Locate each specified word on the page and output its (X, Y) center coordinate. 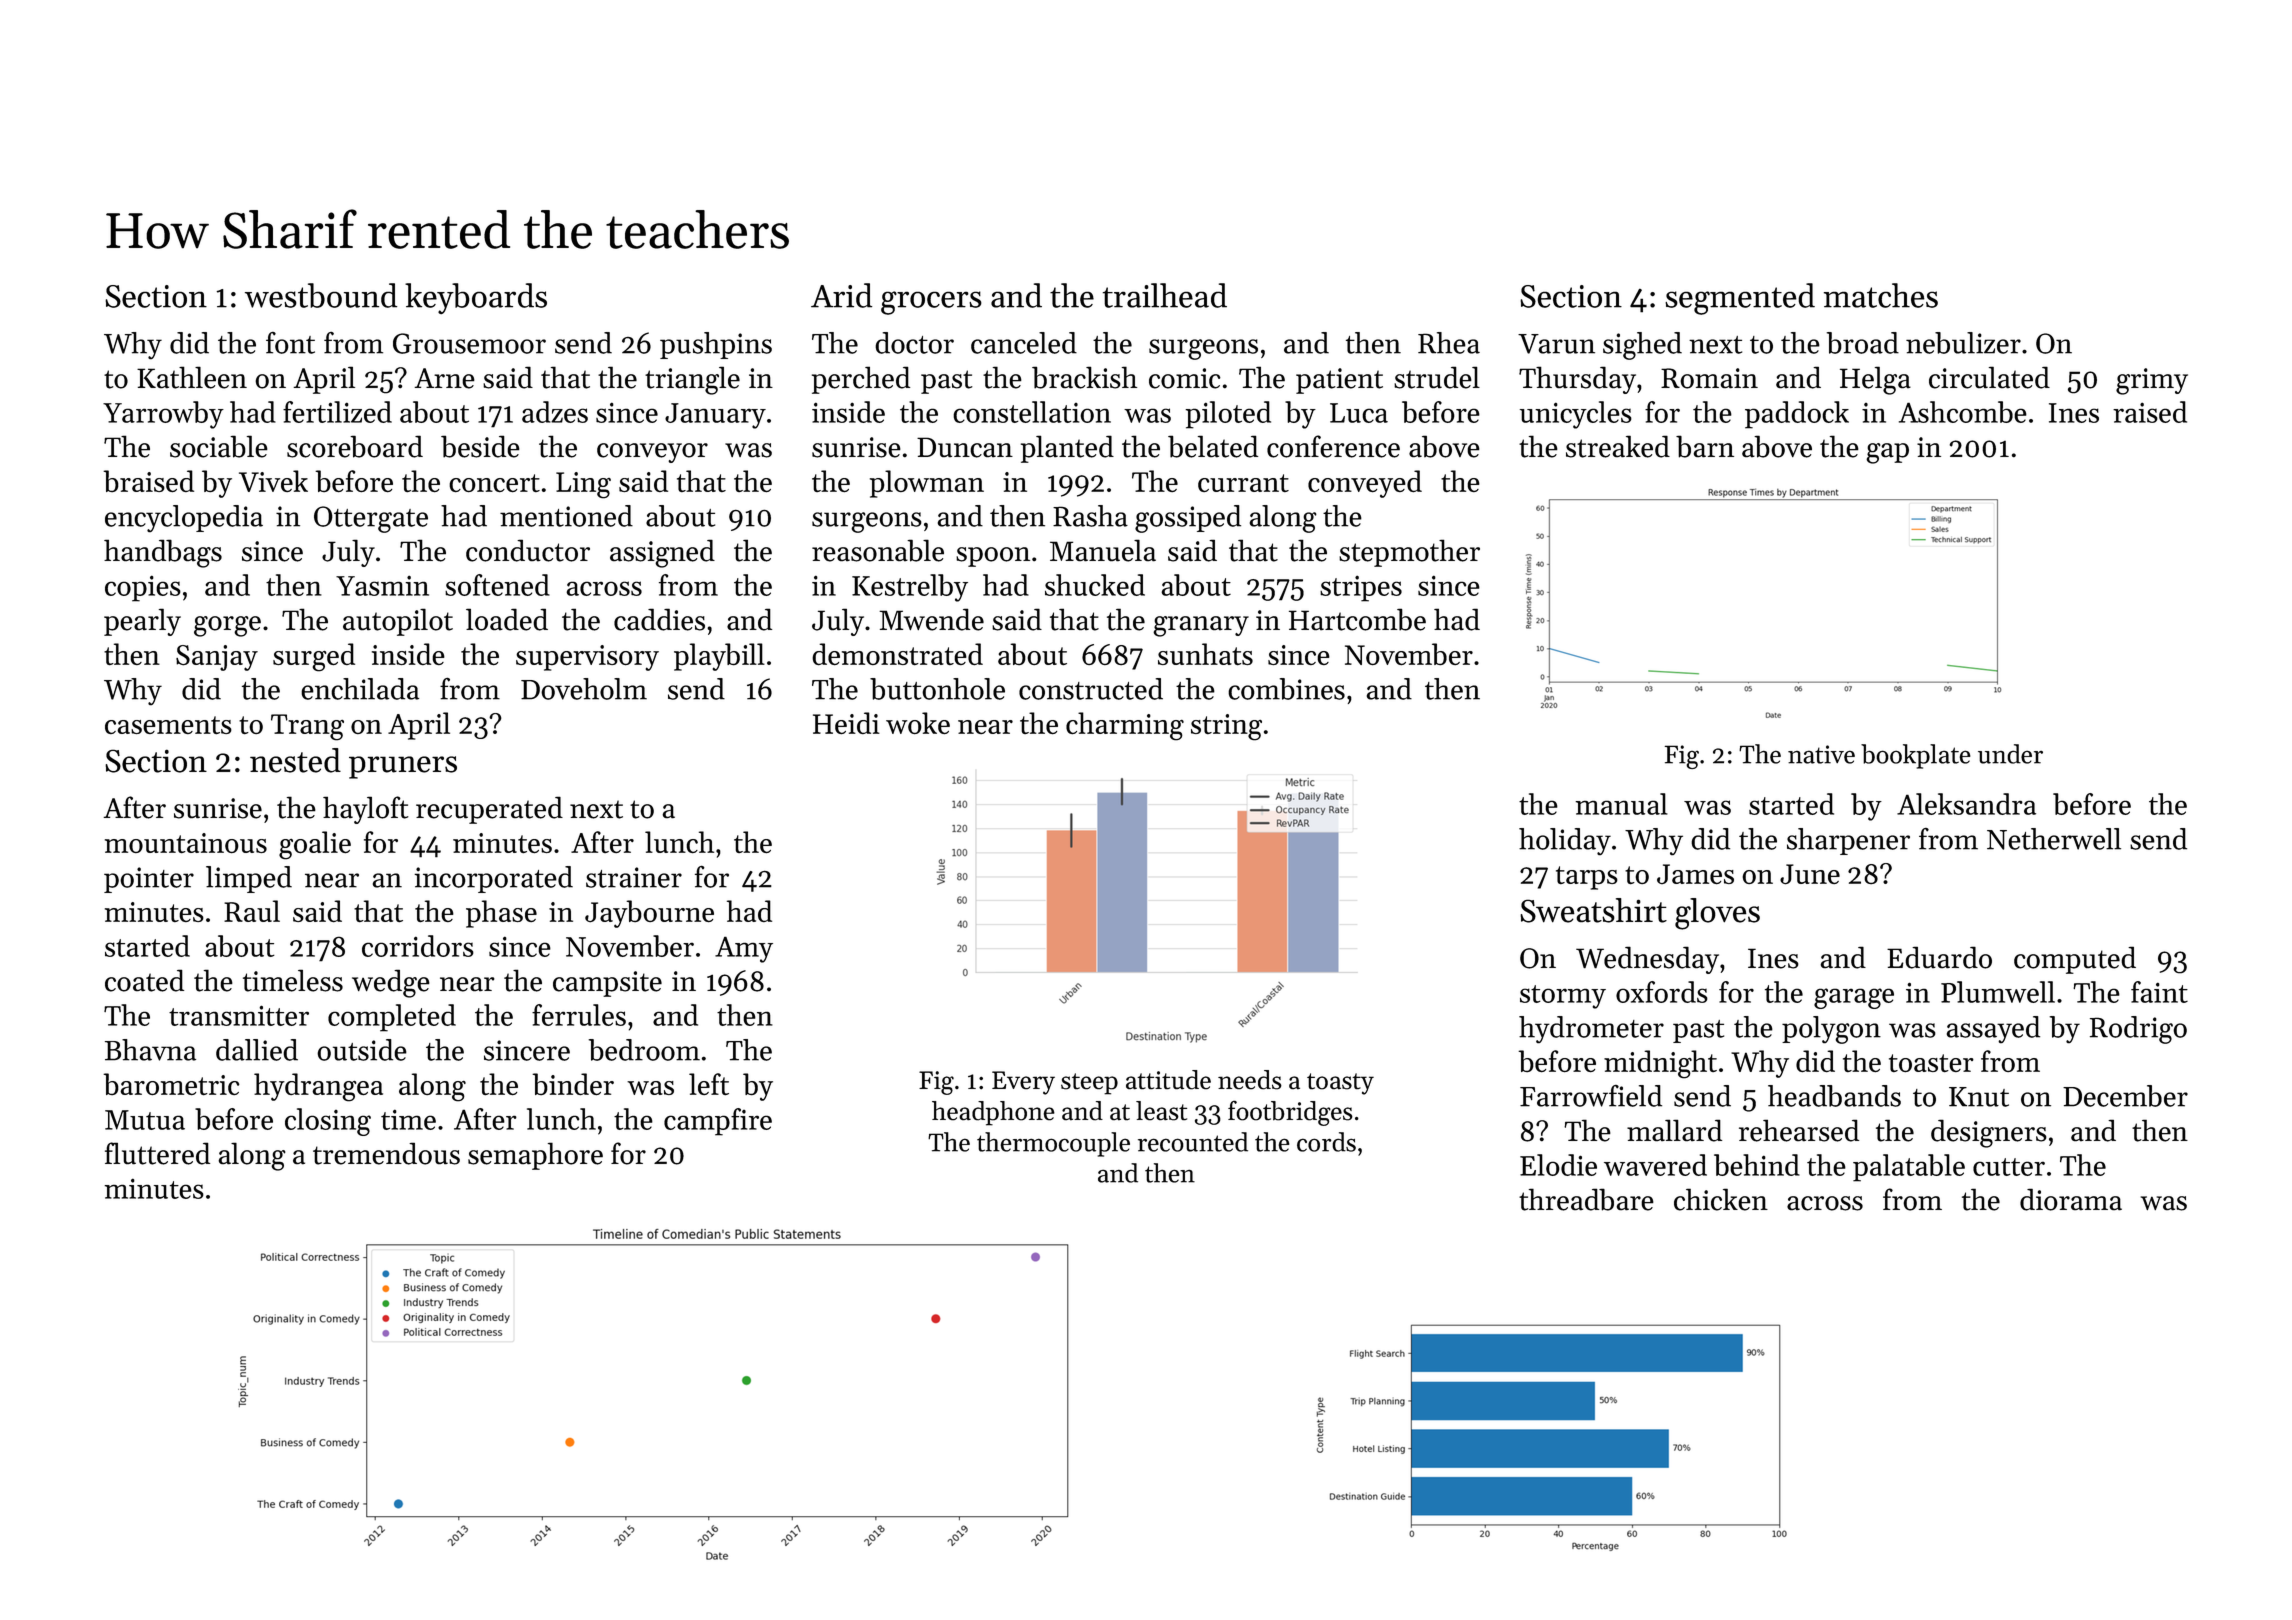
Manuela (1103, 550)
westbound (321, 295)
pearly (142, 622)
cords (1326, 1142)
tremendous (386, 1153)
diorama (2071, 1199)
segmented (1740, 299)
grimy (2152, 381)
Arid (841, 295)
